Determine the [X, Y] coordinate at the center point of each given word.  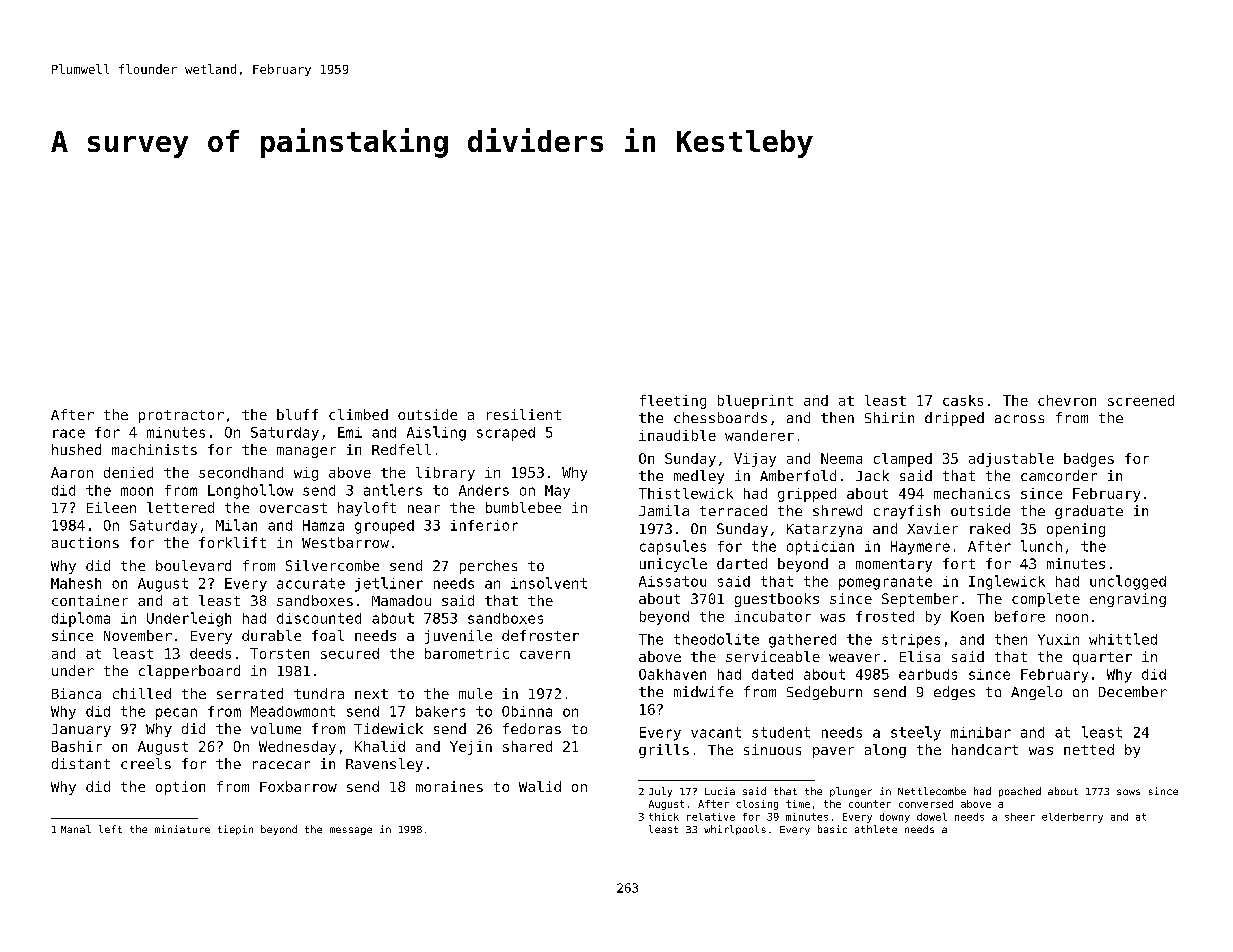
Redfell [401, 449]
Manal [76, 829]
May [557, 492]
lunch [1041, 546]
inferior [484, 525]
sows [1128, 792]
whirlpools [735, 830]
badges [1089, 460]
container [90, 600]
